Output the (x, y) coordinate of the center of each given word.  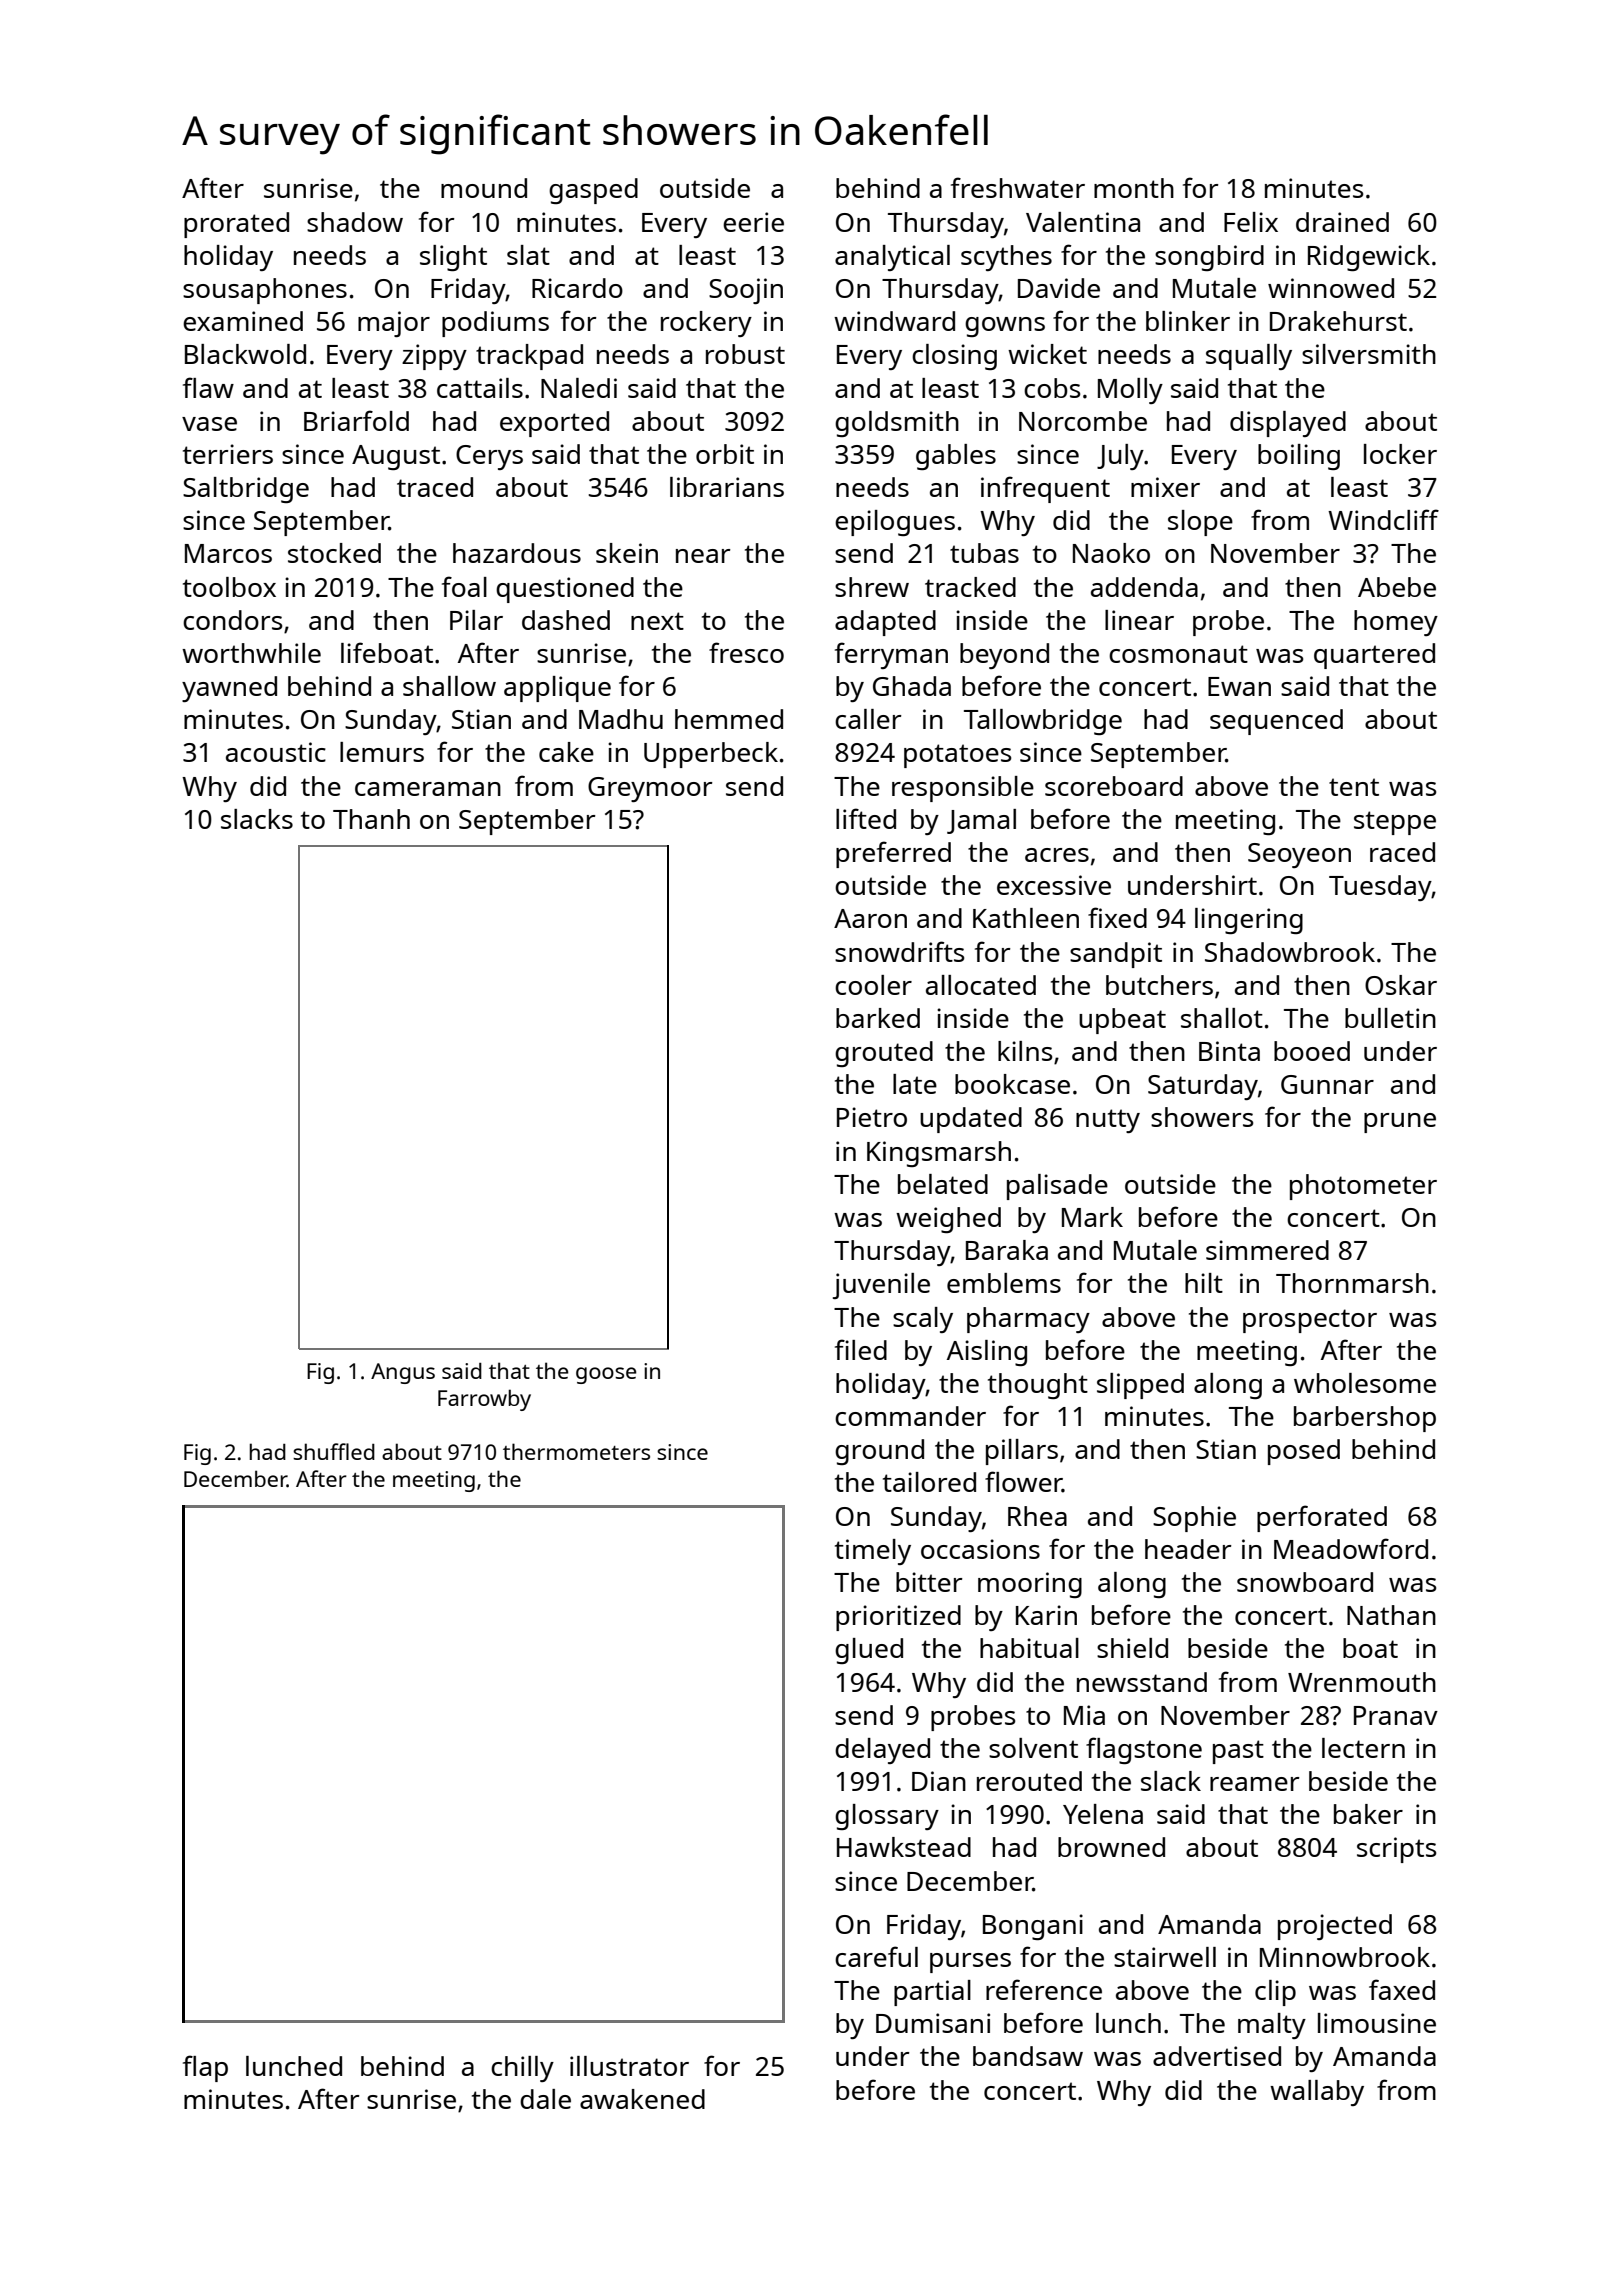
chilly (522, 2069)
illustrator (629, 2066)
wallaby (1317, 2093)
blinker (1188, 321)
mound (484, 188)
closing (954, 357)
